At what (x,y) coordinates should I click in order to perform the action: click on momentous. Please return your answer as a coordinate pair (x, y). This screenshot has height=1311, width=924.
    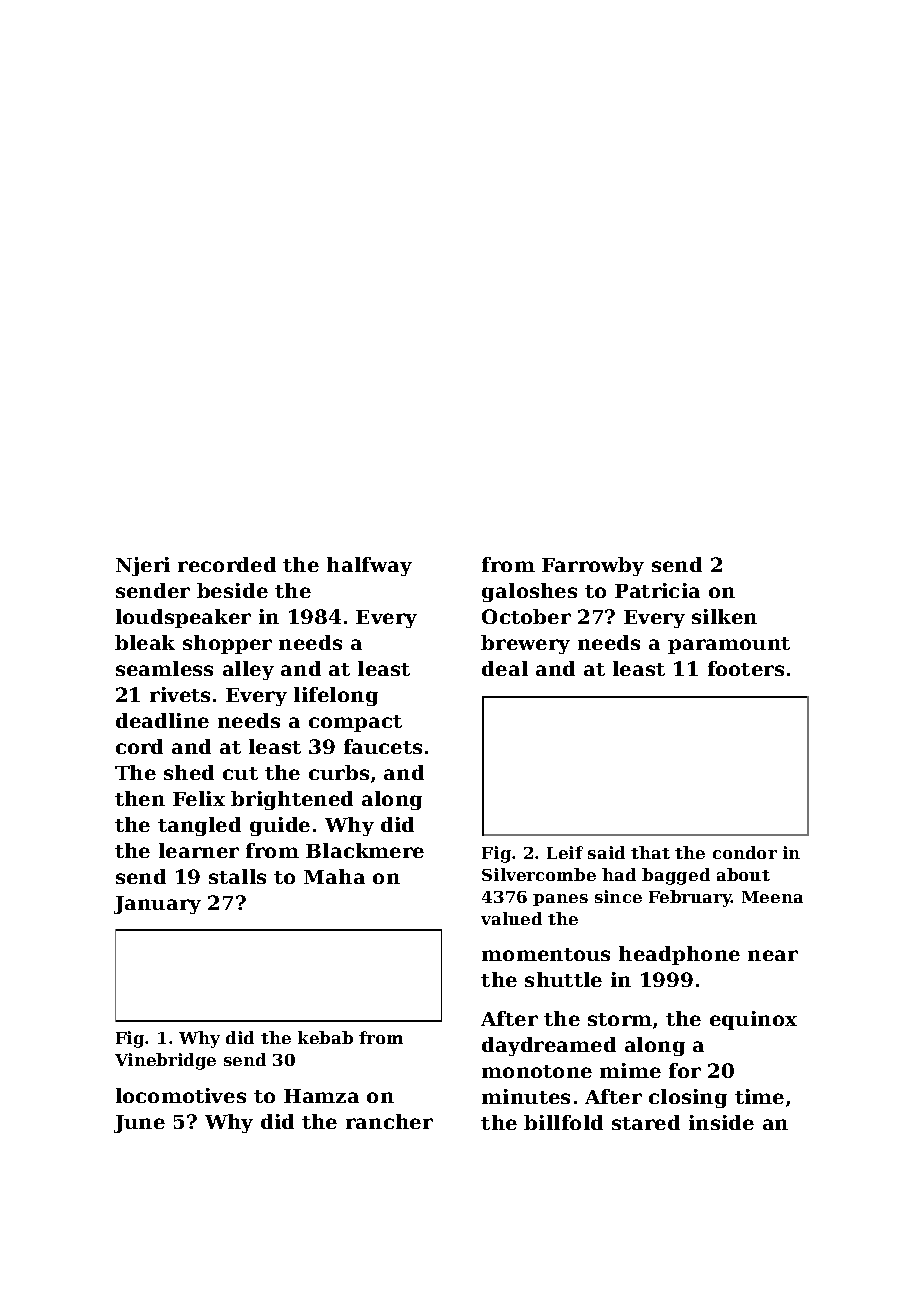
    Looking at the image, I should click on (546, 954).
